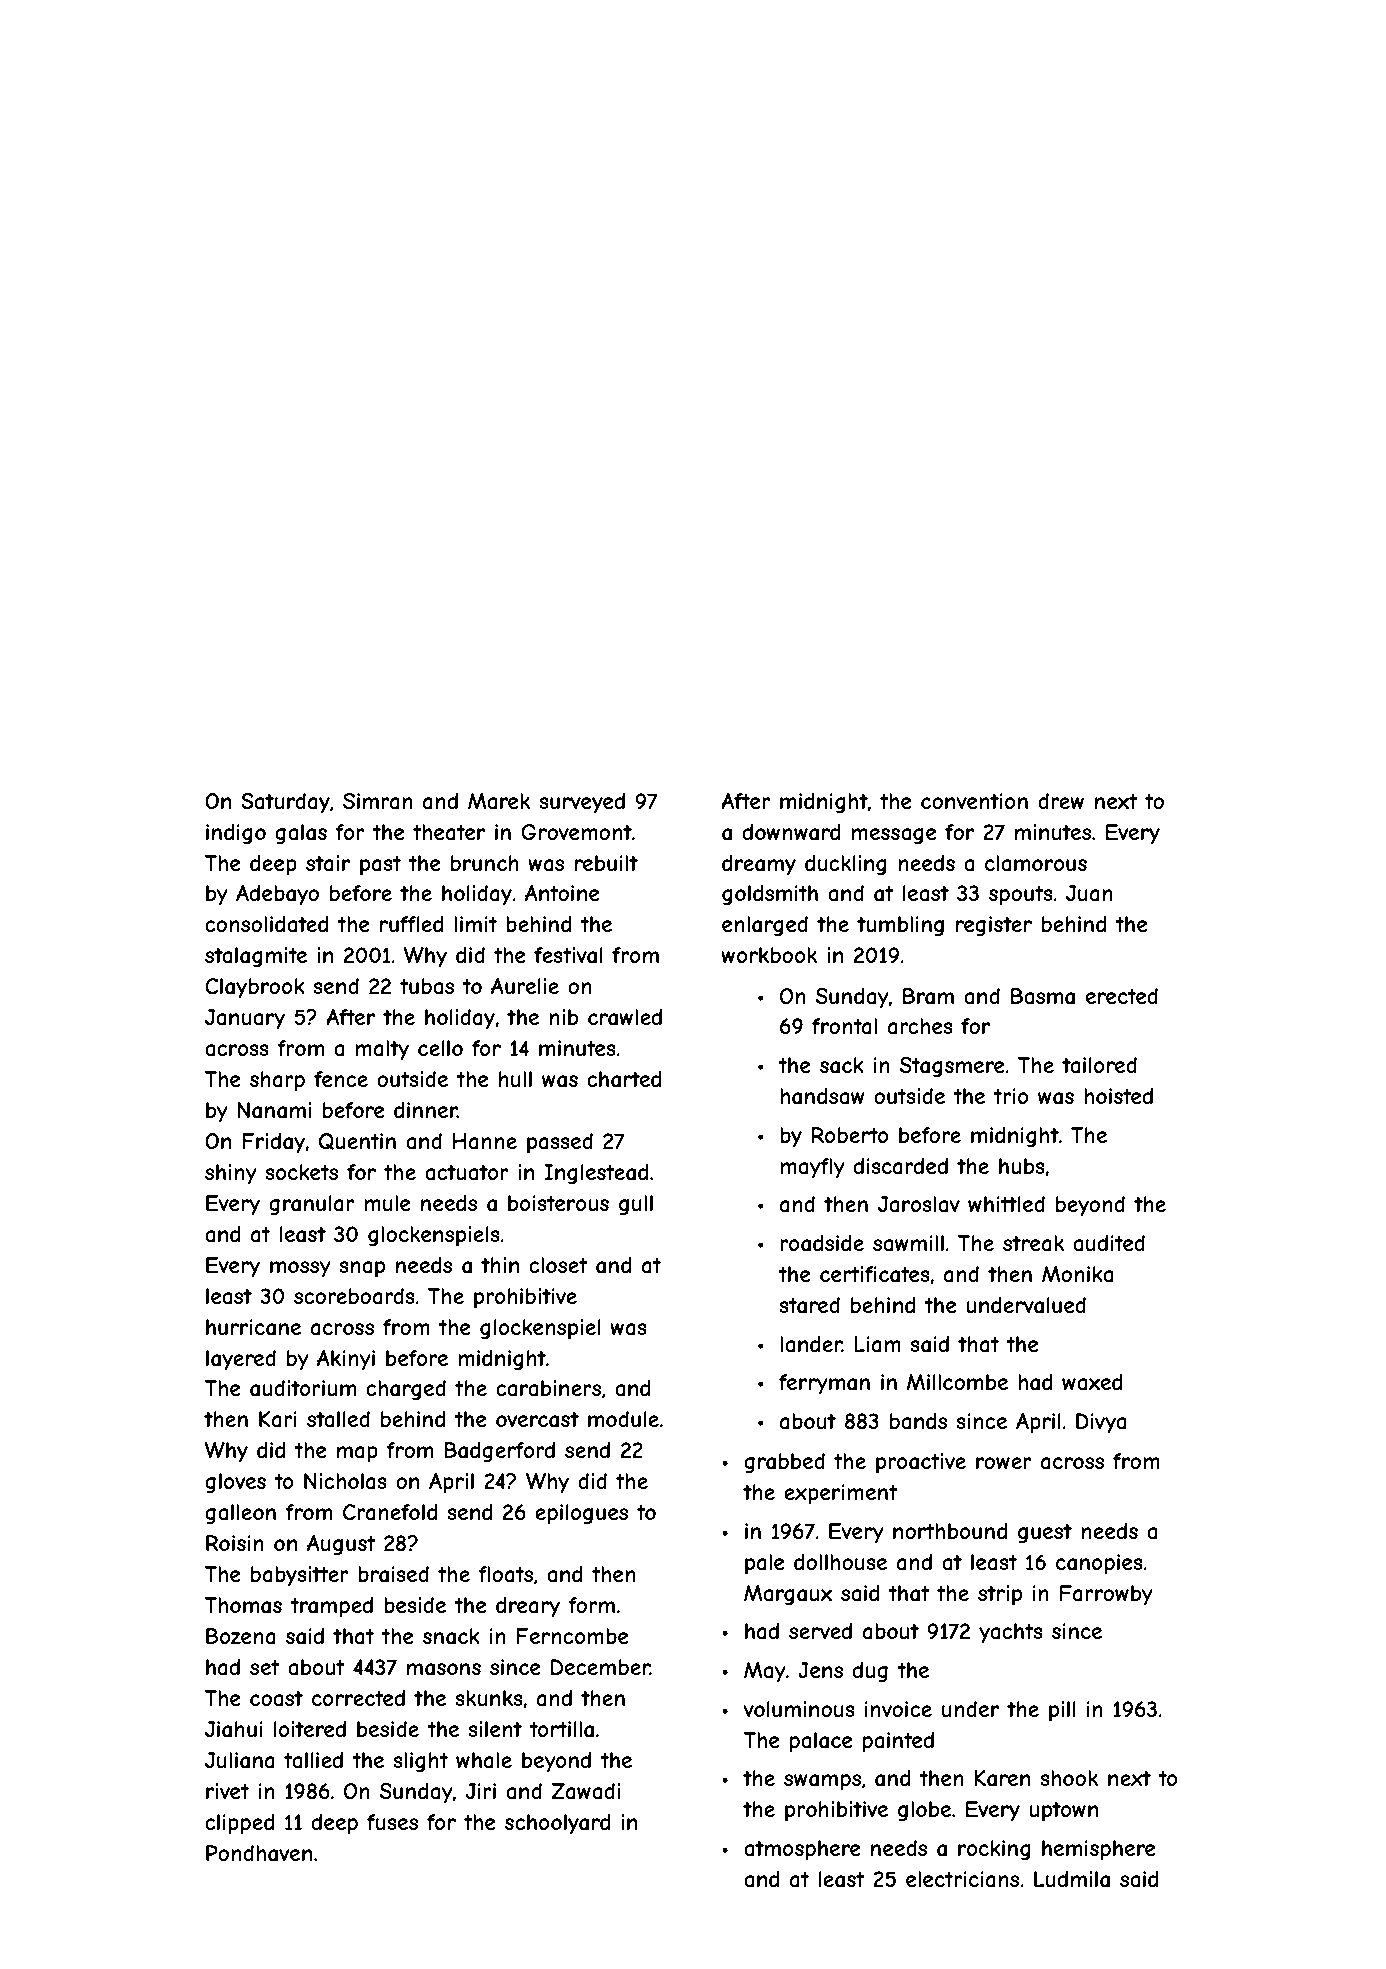 The height and width of the image is (1969, 1386). Describe the element at coordinates (581, 1514) in the image. I see `epilogues` at that location.
